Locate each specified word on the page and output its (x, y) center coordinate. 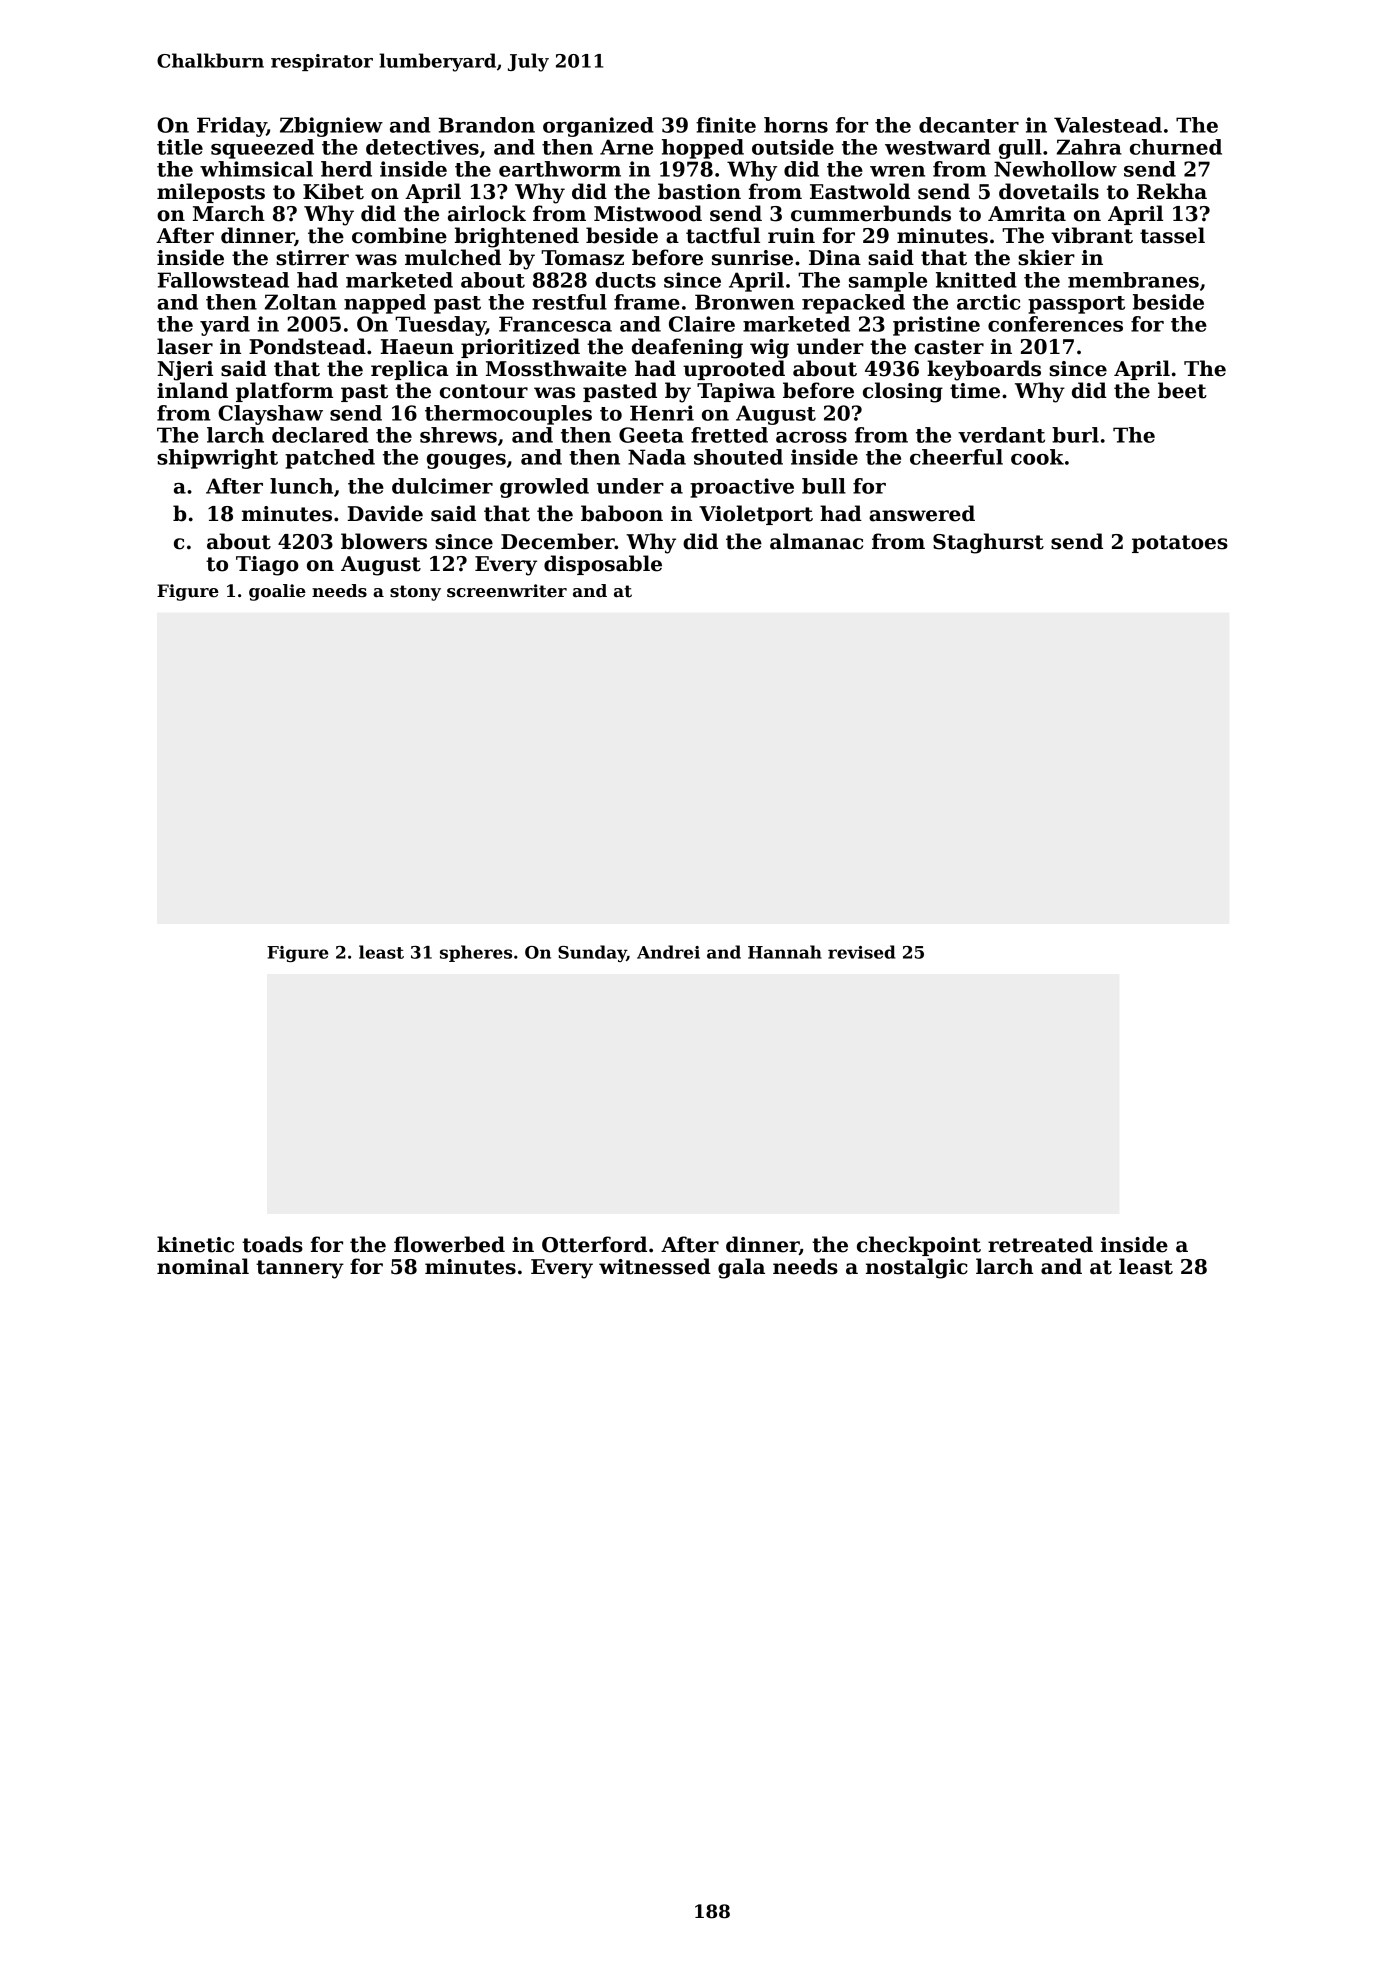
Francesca (555, 324)
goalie (277, 592)
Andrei (668, 952)
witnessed (655, 1266)
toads (272, 1244)
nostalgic (917, 1268)
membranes (1133, 280)
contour (484, 391)
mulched (453, 257)
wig (769, 349)
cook (1037, 457)
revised (862, 952)
